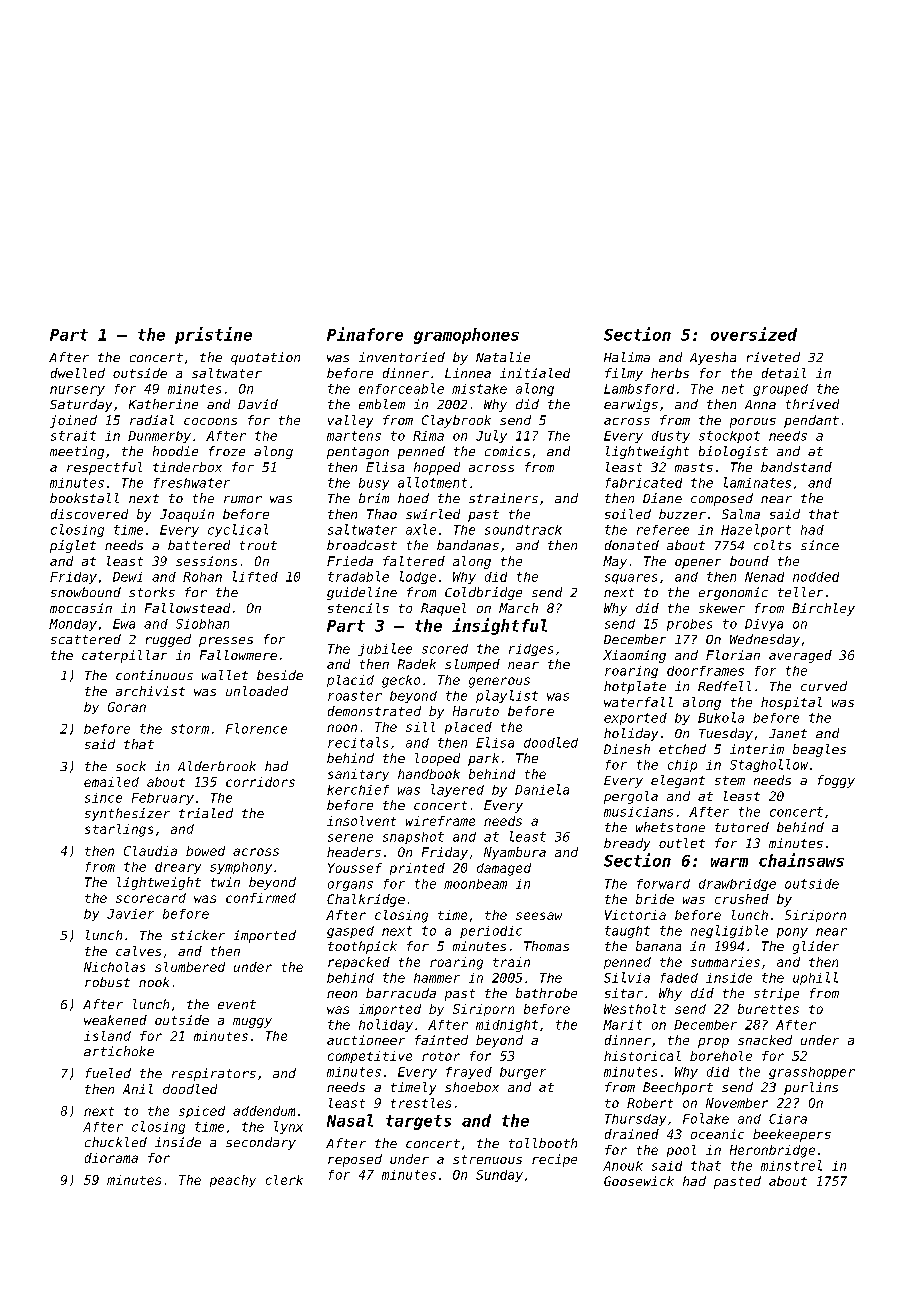 This page has width=908, height=1316. Describe the element at coordinates (796, 467) in the page. I see `bandstand` at that location.
